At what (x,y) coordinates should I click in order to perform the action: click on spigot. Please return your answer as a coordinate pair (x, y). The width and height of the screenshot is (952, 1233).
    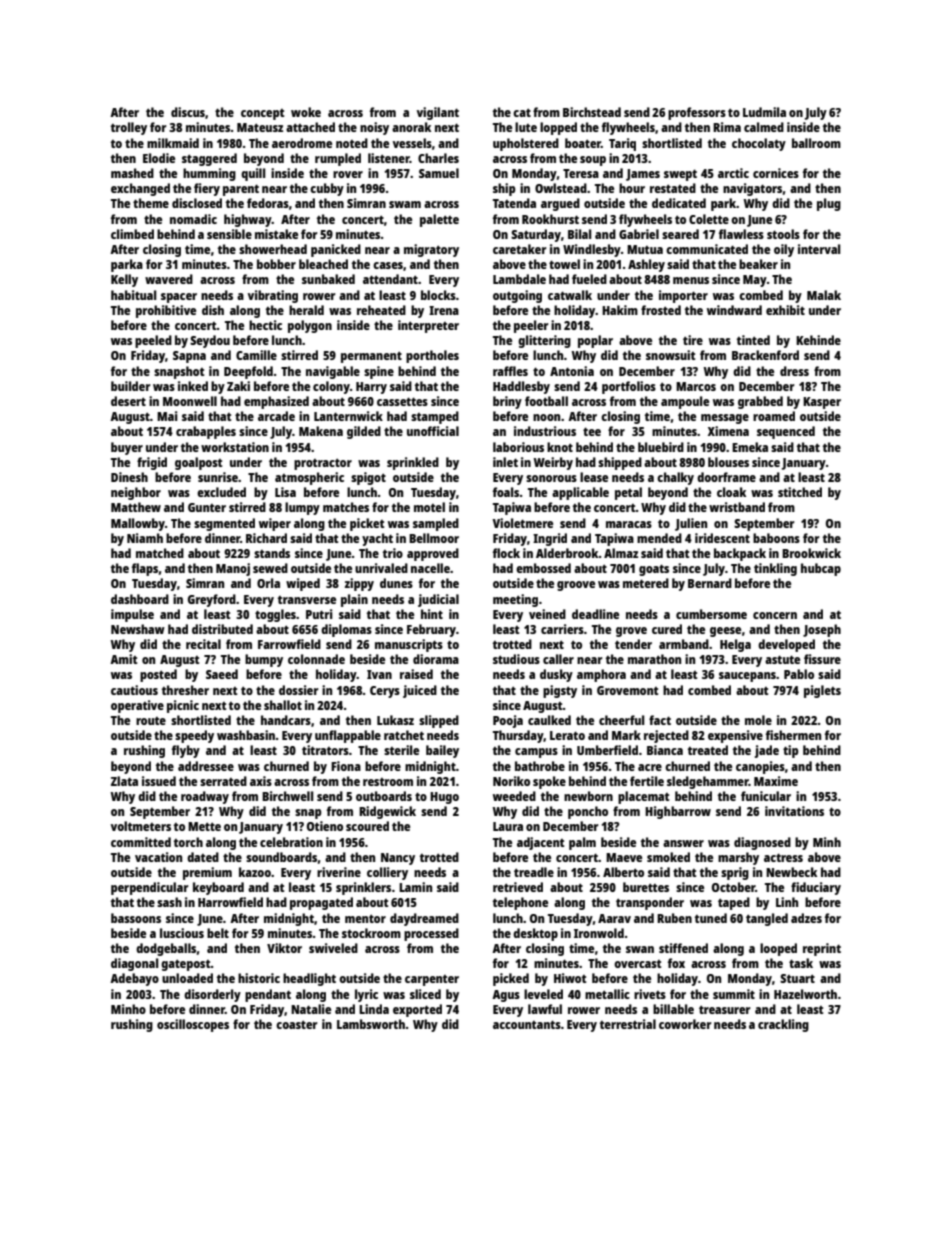
    Looking at the image, I should click on (368, 478).
